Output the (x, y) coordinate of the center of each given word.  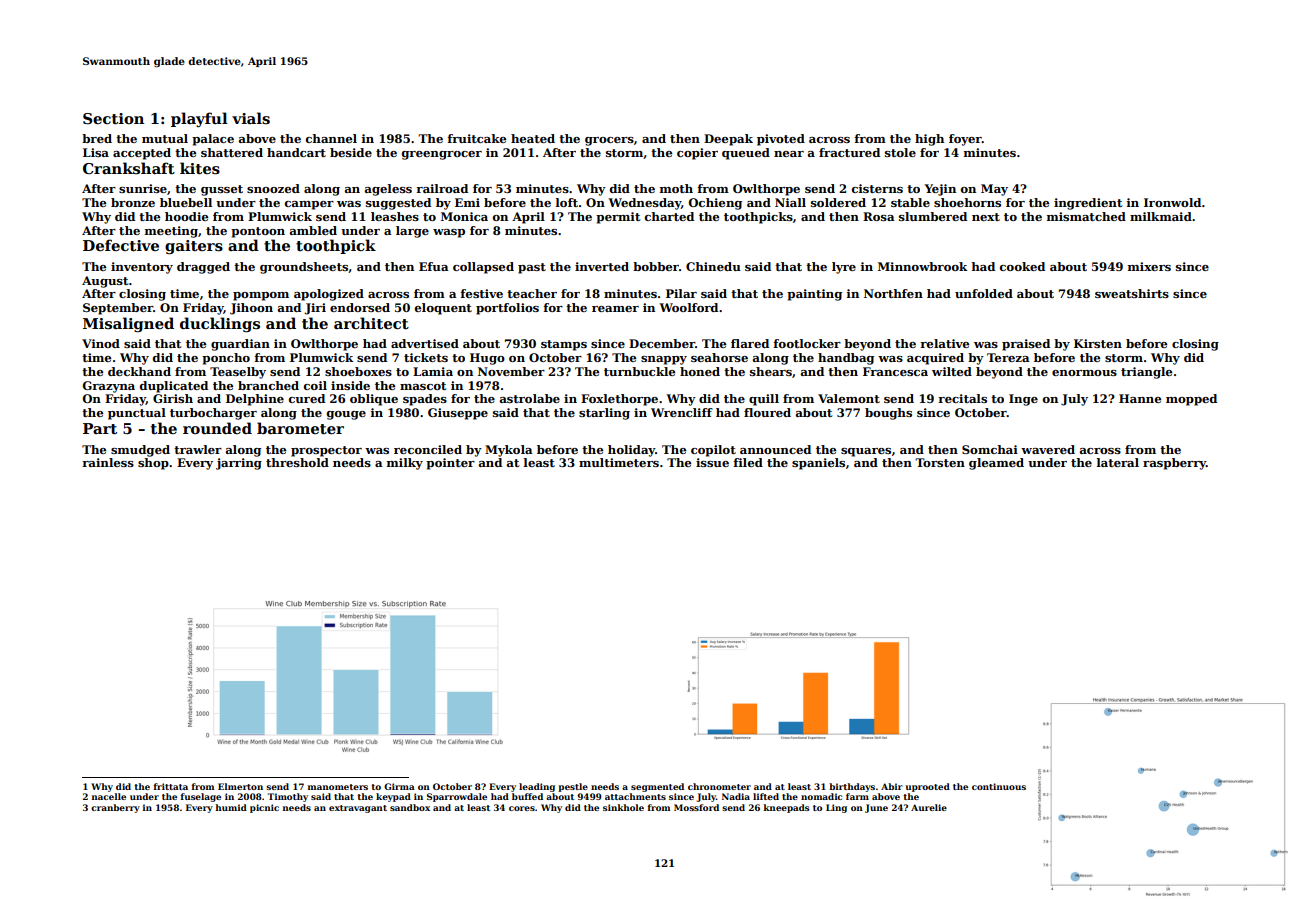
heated (533, 138)
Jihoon (251, 309)
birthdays (852, 787)
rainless (108, 462)
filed (748, 462)
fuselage (201, 797)
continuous (999, 786)
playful (199, 119)
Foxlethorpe (619, 400)
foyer (965, 140)
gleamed (996, 464)
